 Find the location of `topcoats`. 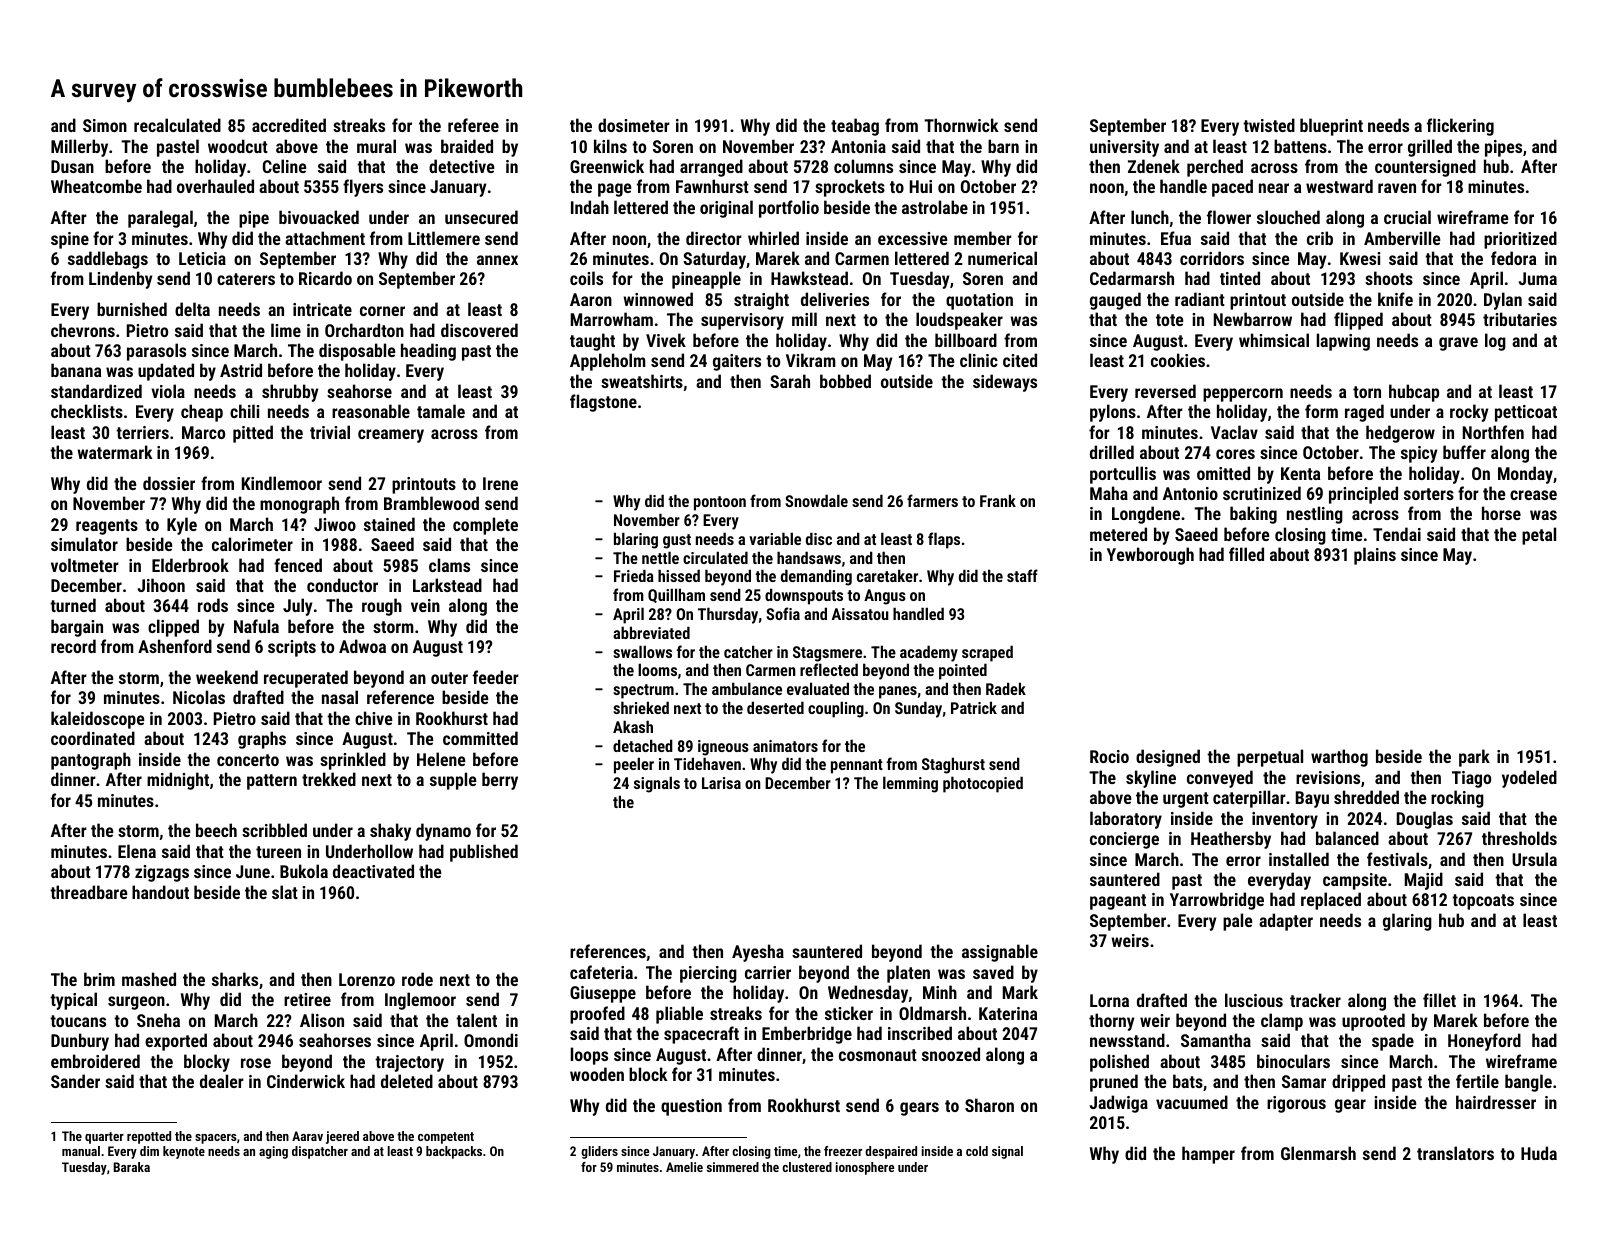

topcoats is located at coordinates (1483, 902).
